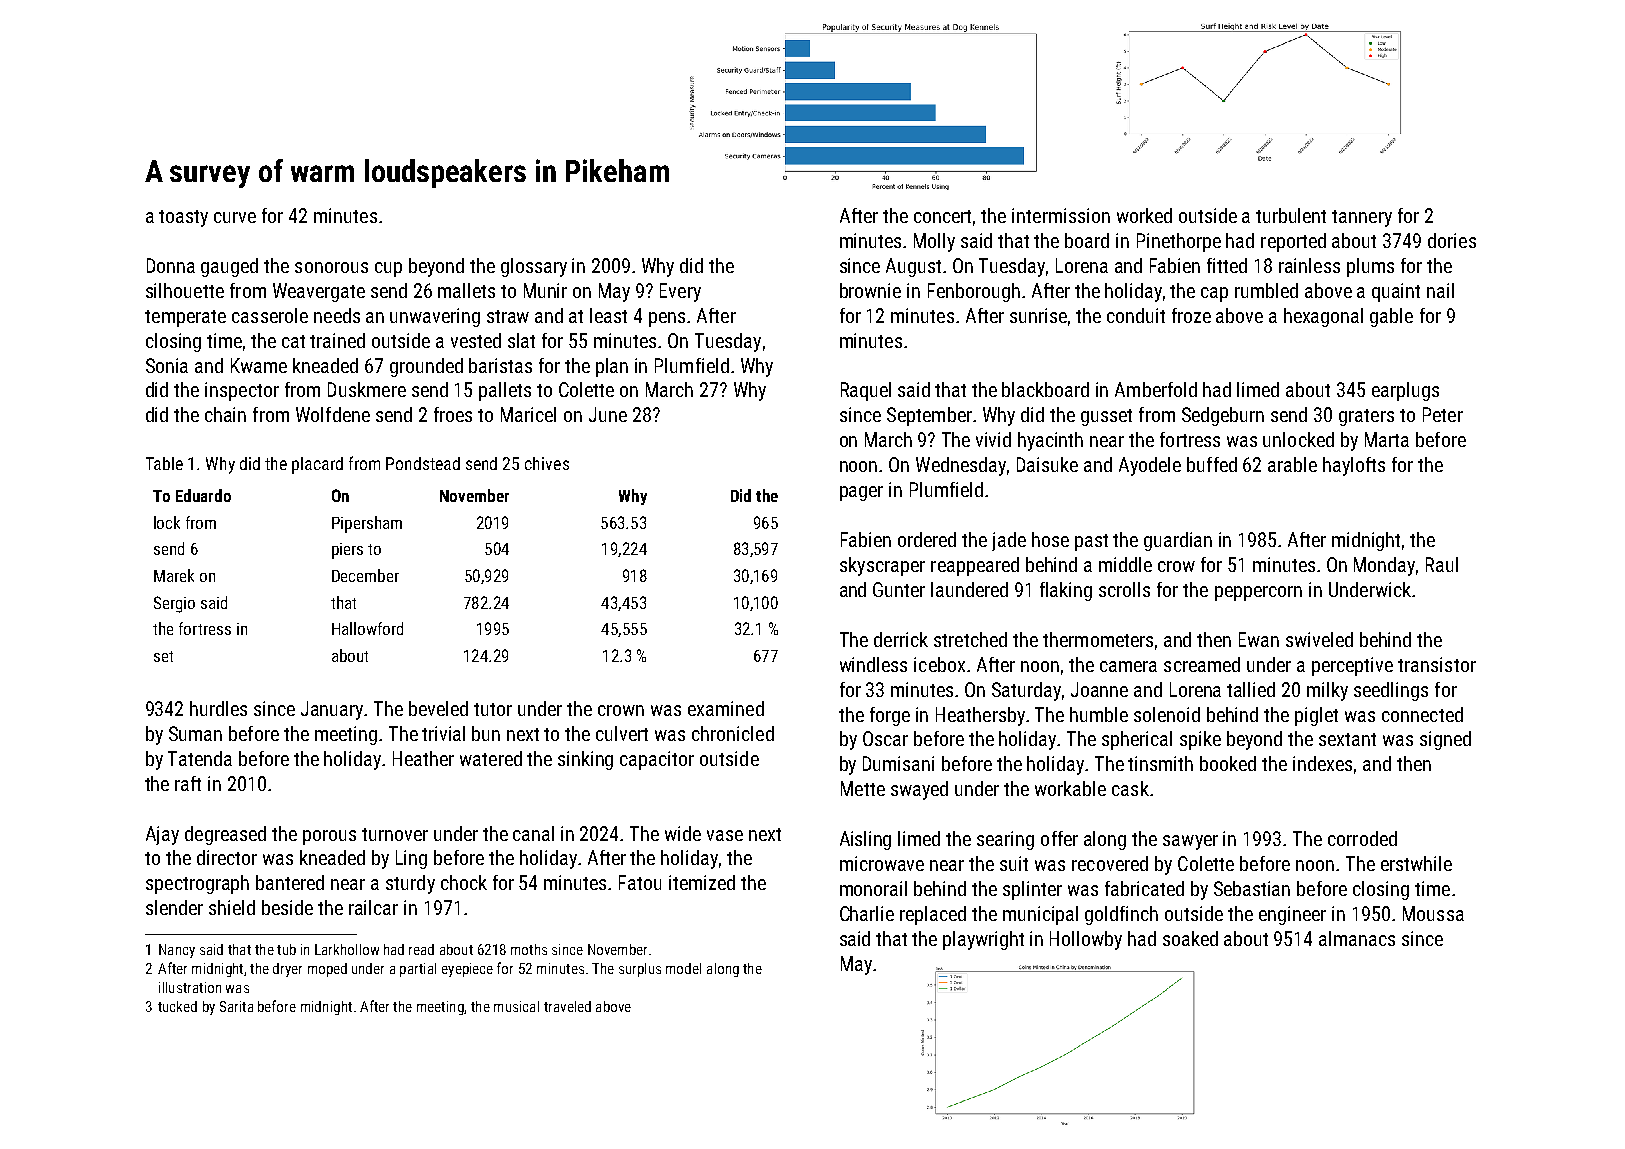  Describe the element at coordinates (1136, 315) in the document. I see `conduit` at that location.
